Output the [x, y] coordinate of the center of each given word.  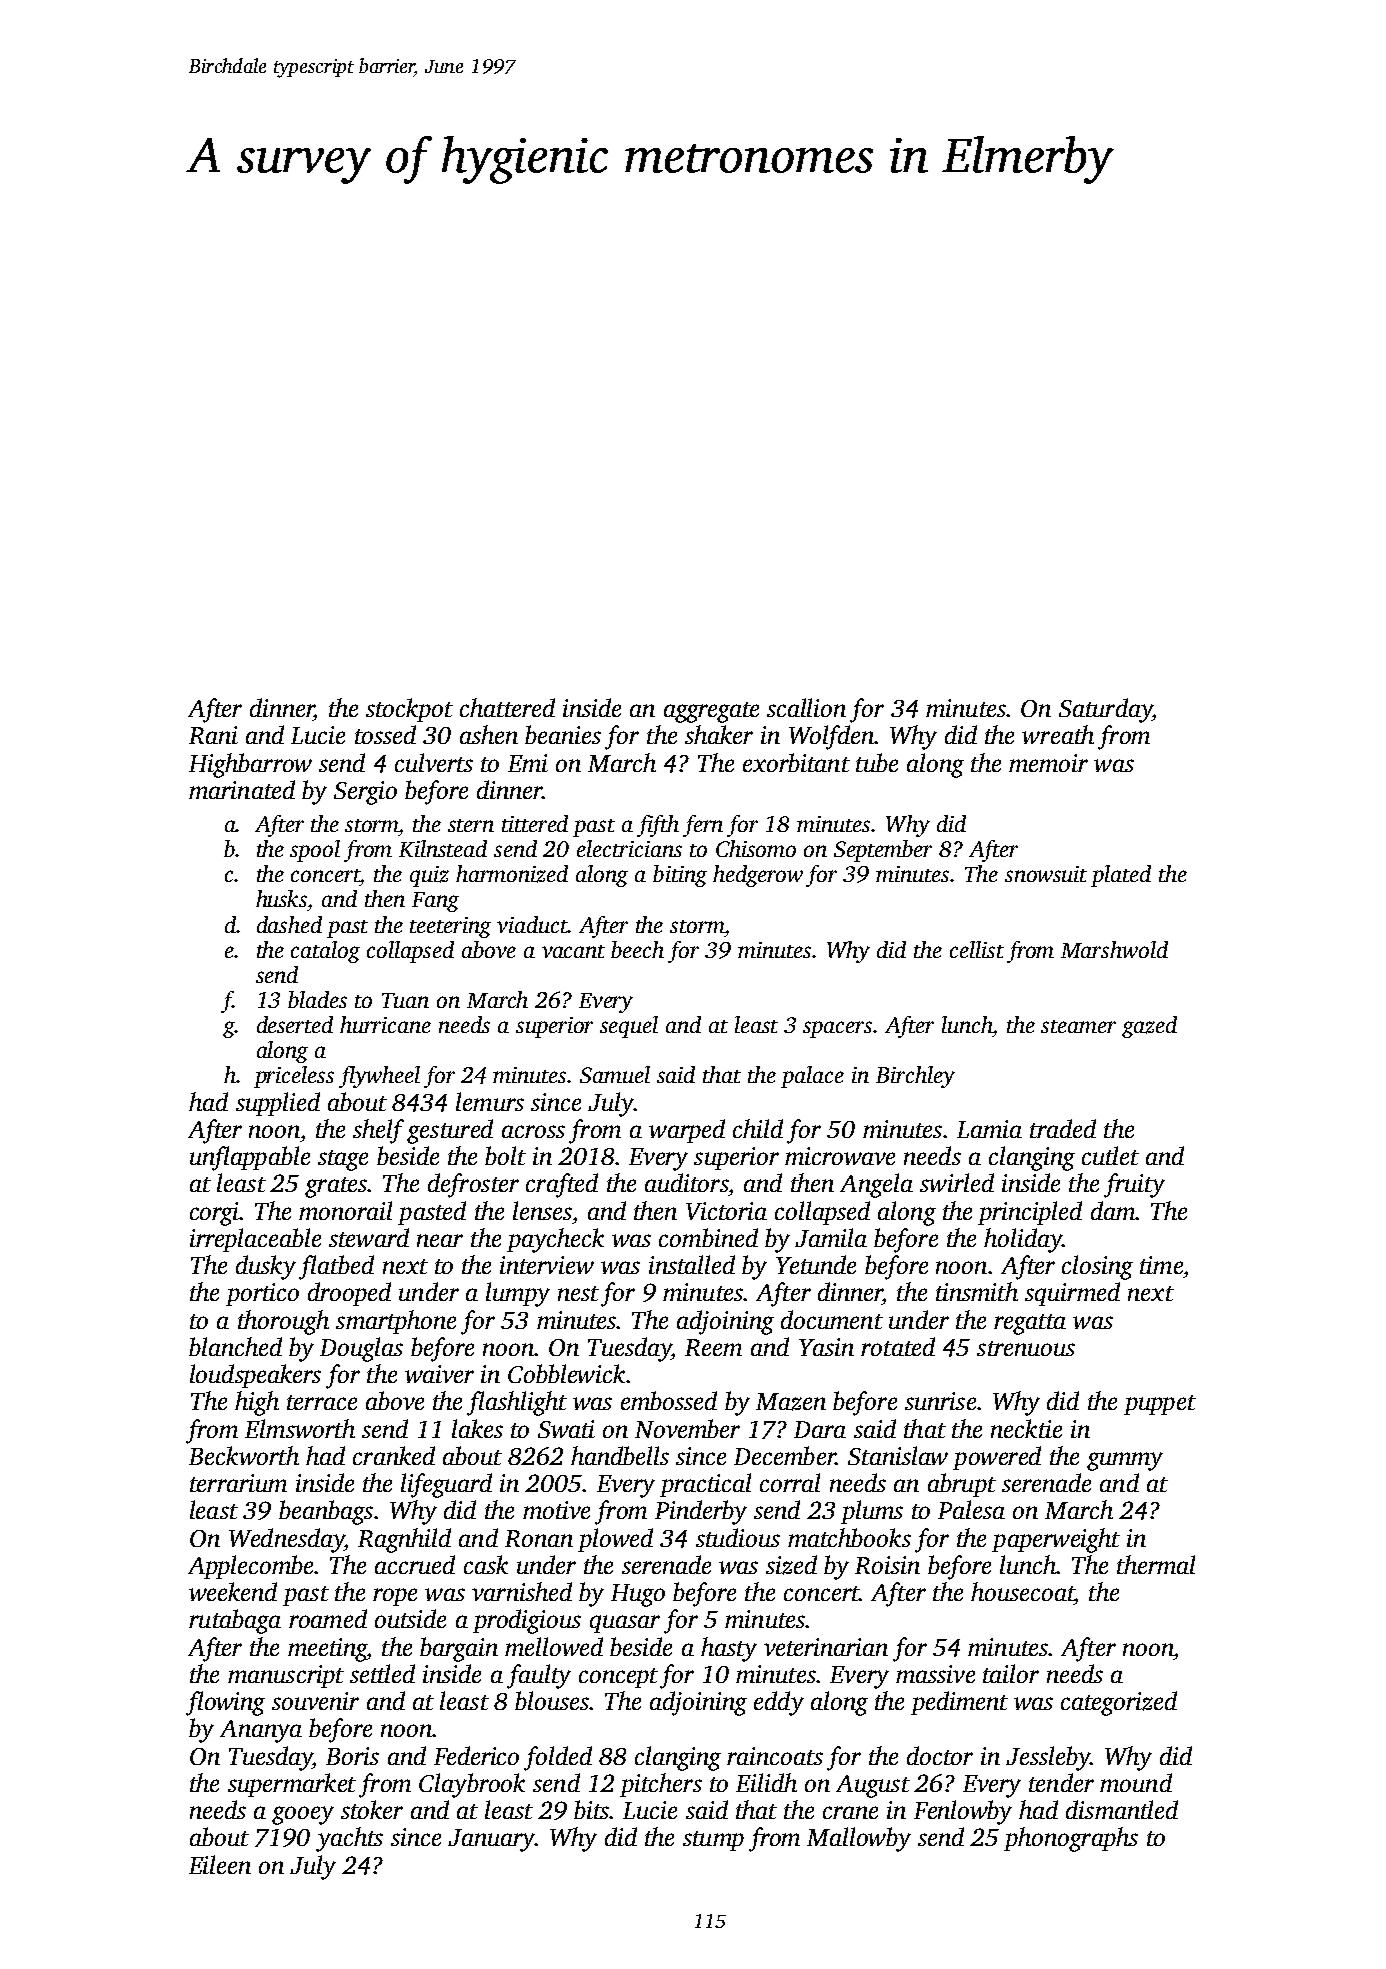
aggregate [711, 712]
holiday [1023, 1240]
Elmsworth [300, 1428]
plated [1121, 876]
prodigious [527, 1621]
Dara [820, 1429]
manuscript [286, 1676]
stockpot [409, 710]
